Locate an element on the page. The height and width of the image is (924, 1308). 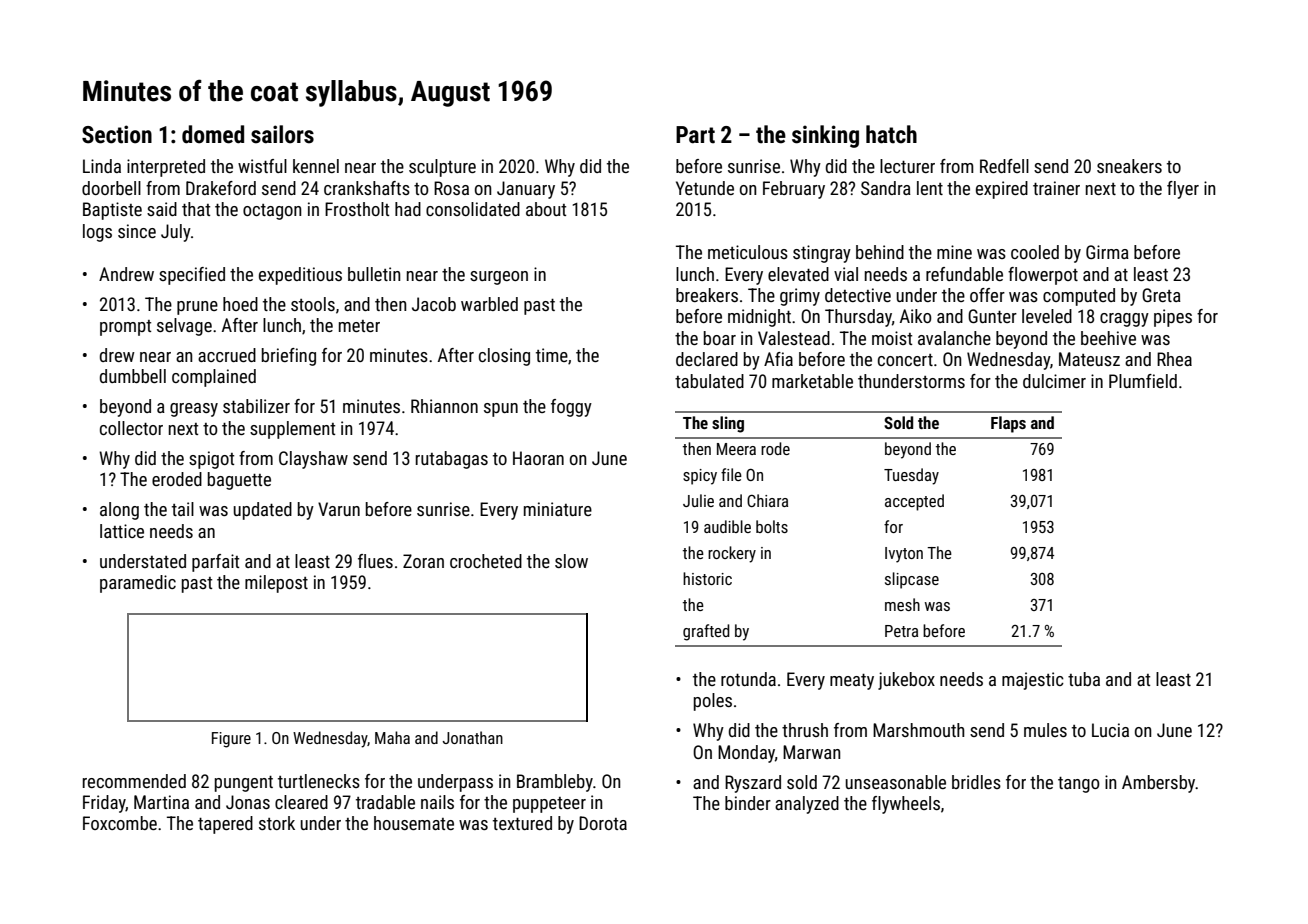
tapered is located at coordinates (225, 825).
